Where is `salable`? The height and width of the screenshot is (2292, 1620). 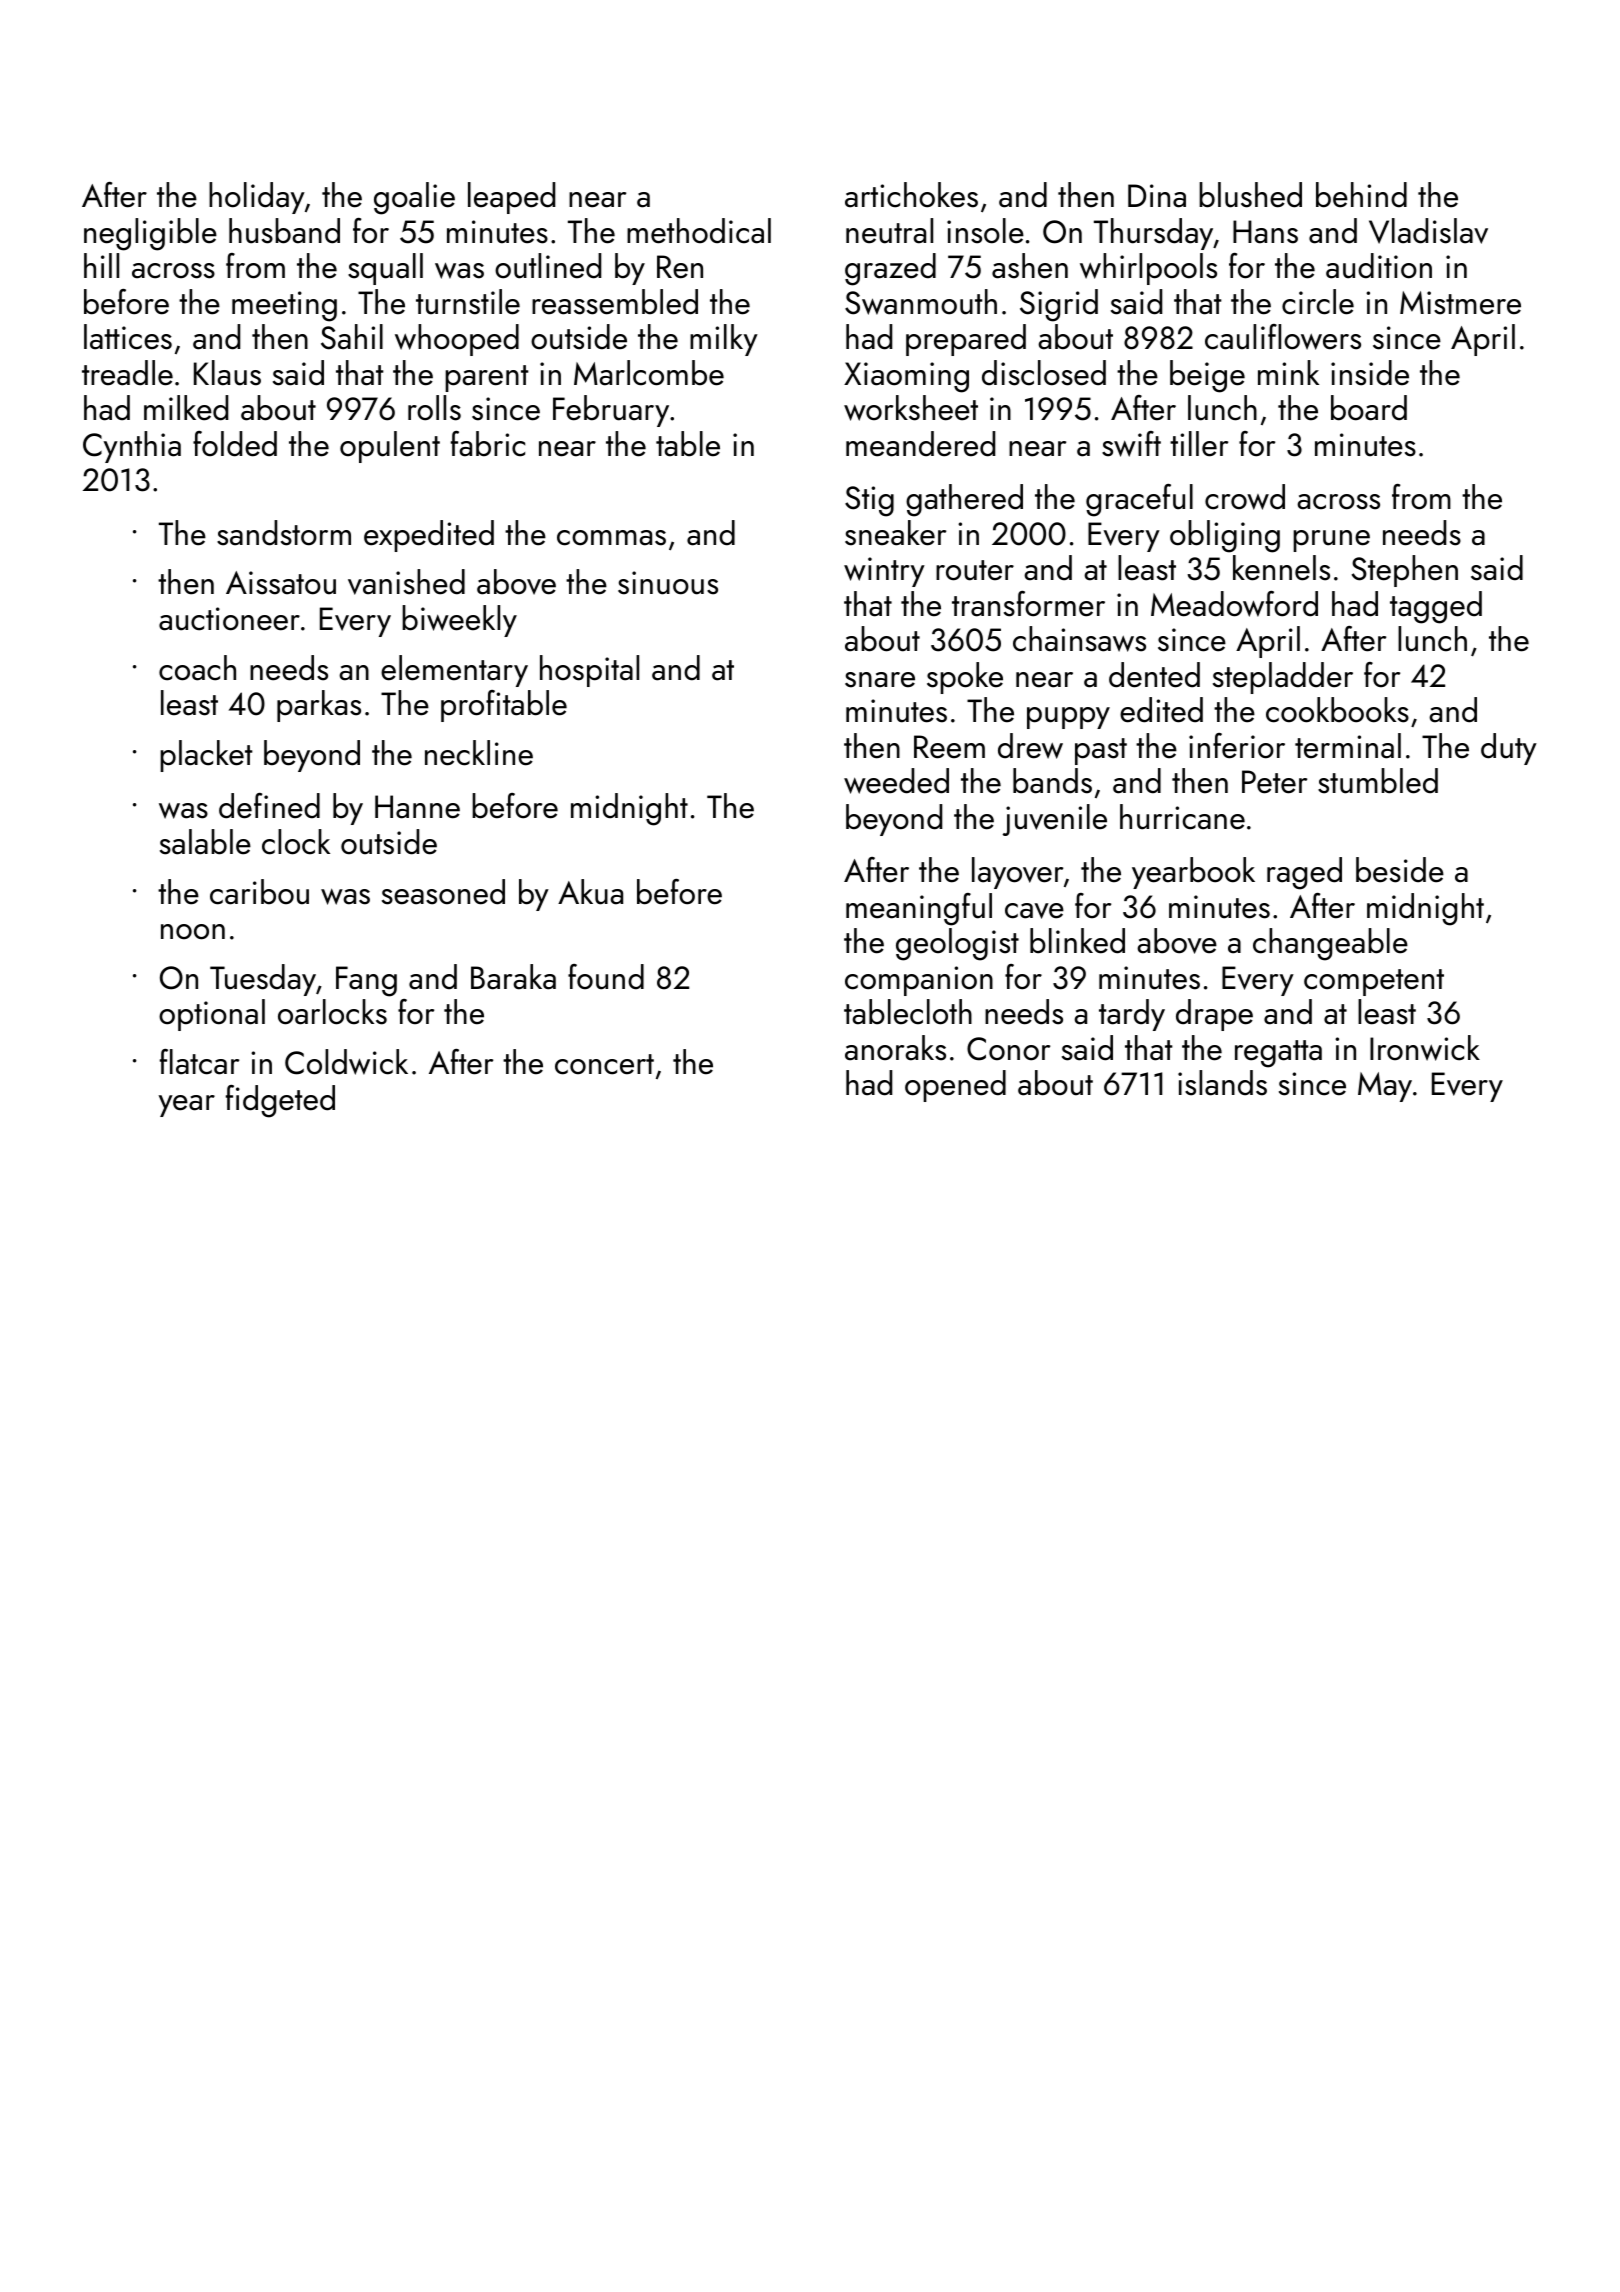 salable is located at coordinates (205, 842).
